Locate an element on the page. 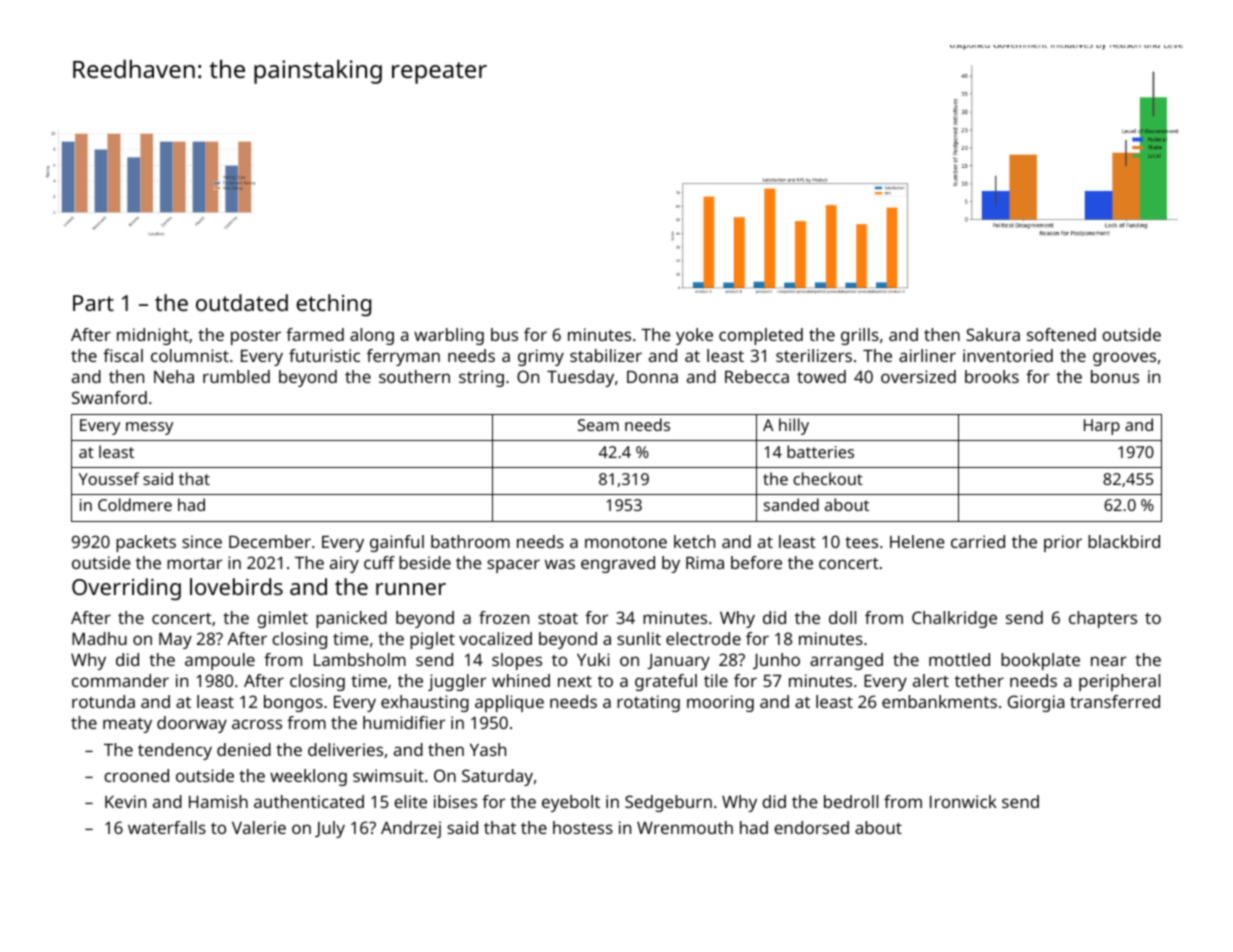  Ironwick is located at coordinates (963, 801).
